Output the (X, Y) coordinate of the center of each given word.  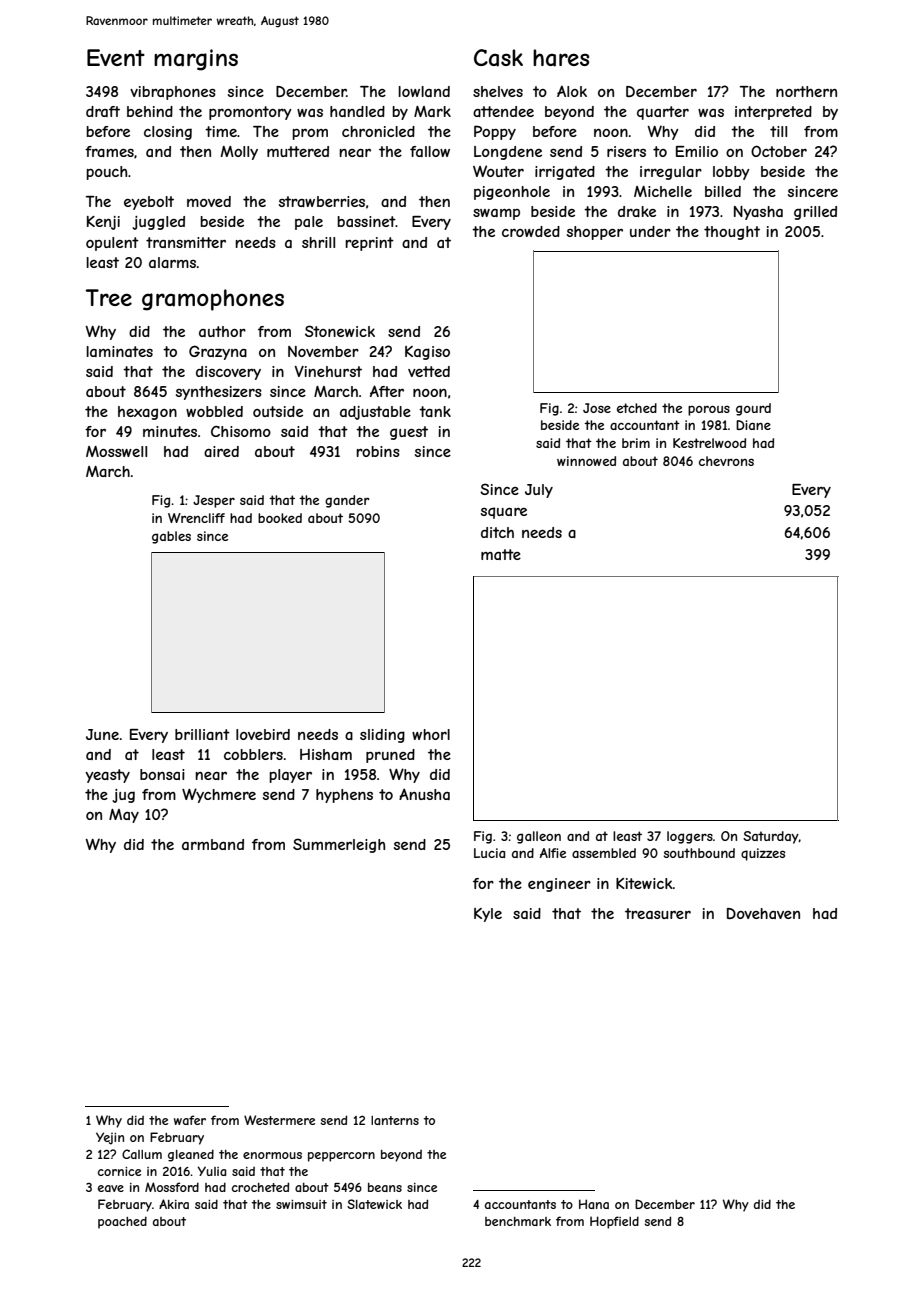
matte (501, 554)
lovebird (263, 734)
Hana (594, 1204)
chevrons (726, 461)
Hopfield (614, 1222)
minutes (170, 431)
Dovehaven (763, 913)
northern (806, 91)
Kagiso (427, 353)
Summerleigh (339, 845)
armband (213, 844)
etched (637, 408)
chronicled (378, 131)
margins (196, 60)
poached (122, 1222)
